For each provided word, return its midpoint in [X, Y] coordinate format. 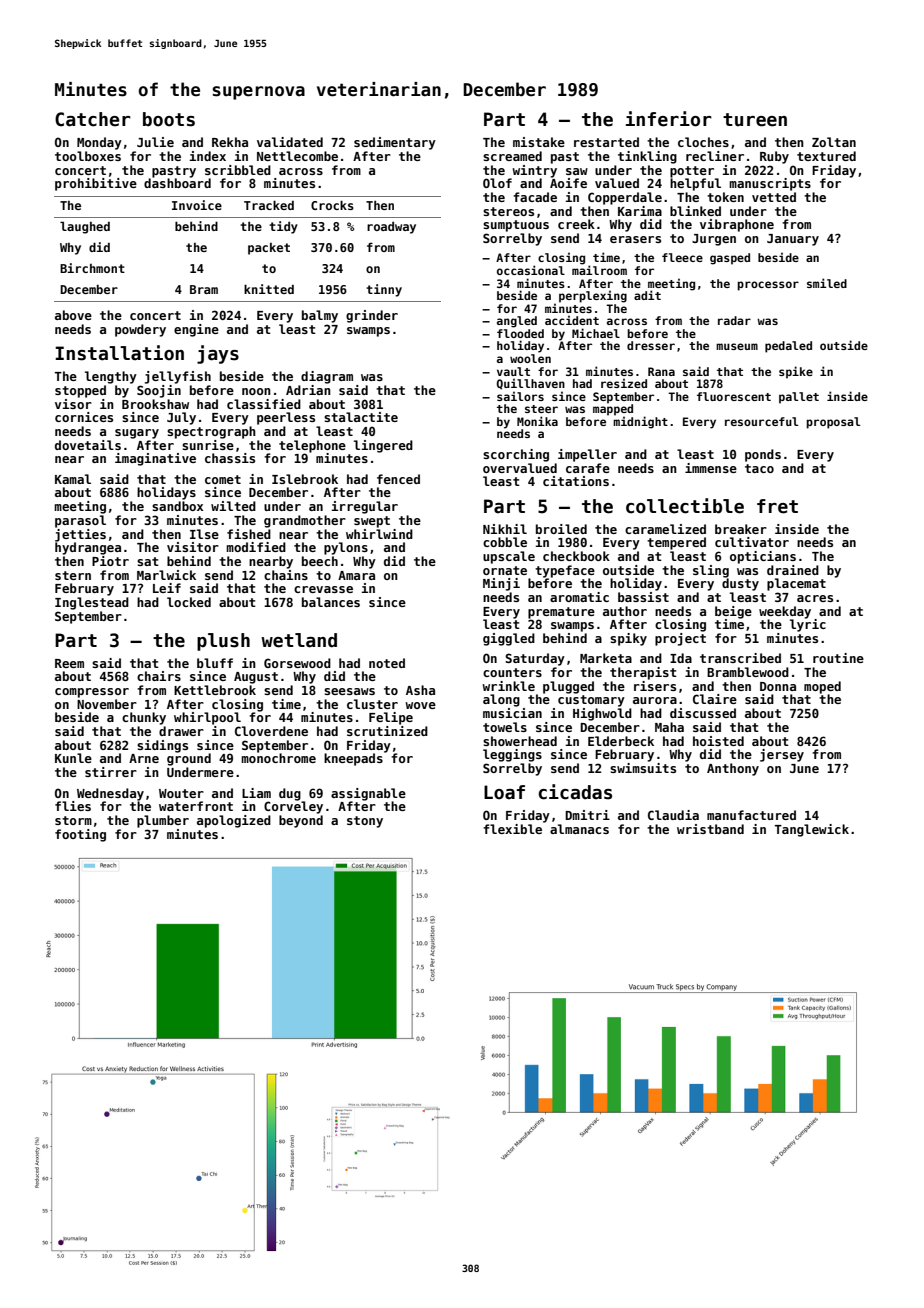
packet [269, 249]
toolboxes [88, 156]
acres [815, 598]
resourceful [761, 421]
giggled [509, 639]
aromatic [579, 597]
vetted [774, 197]
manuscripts [770, 184]
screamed [512, 156]
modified [256, 547]
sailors [520, 396]
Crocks [332, 205]
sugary [137, 434]
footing [80, 835]
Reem [69, 663]
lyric [808, 625]
